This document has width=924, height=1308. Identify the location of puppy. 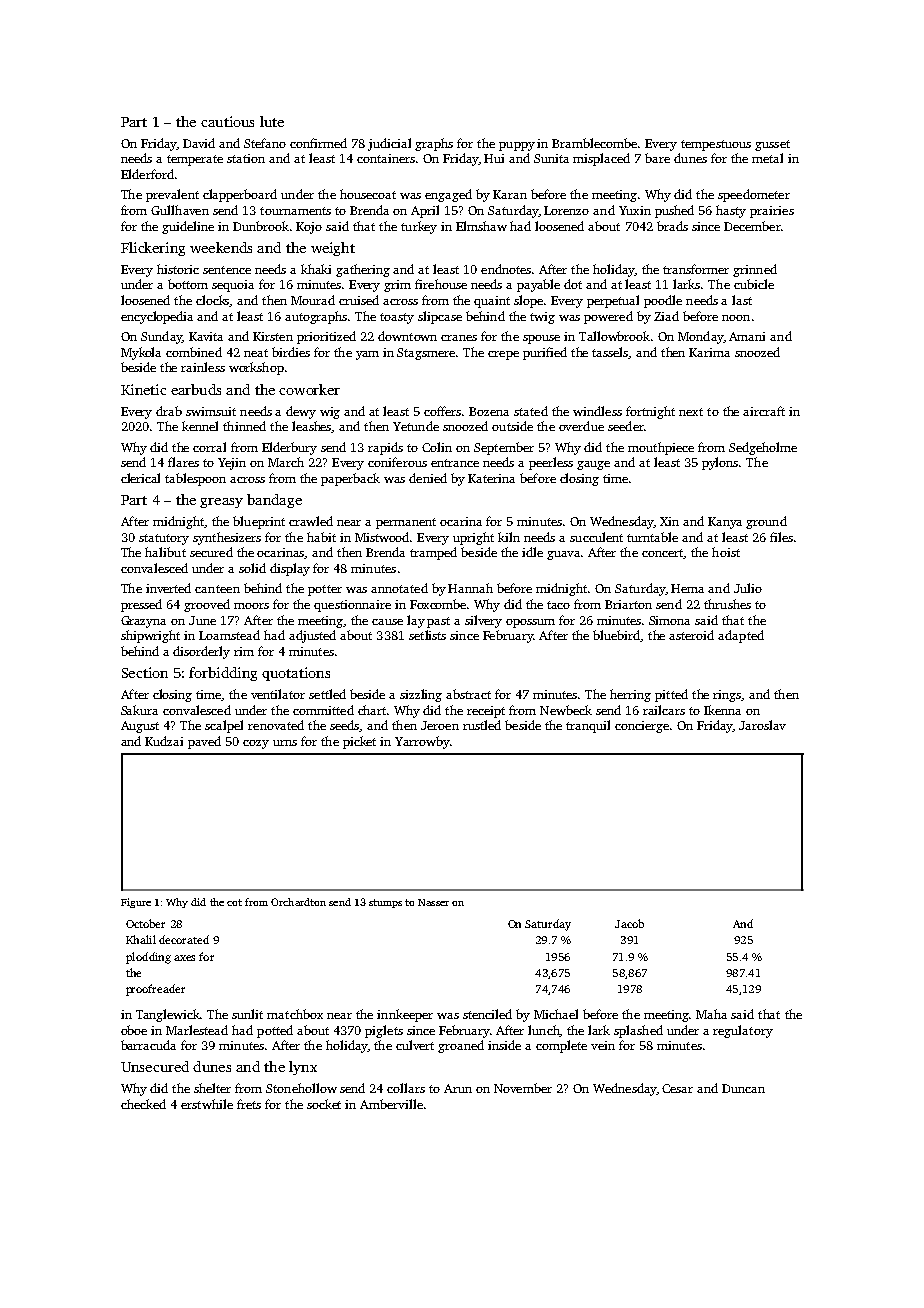
(517, 146).
